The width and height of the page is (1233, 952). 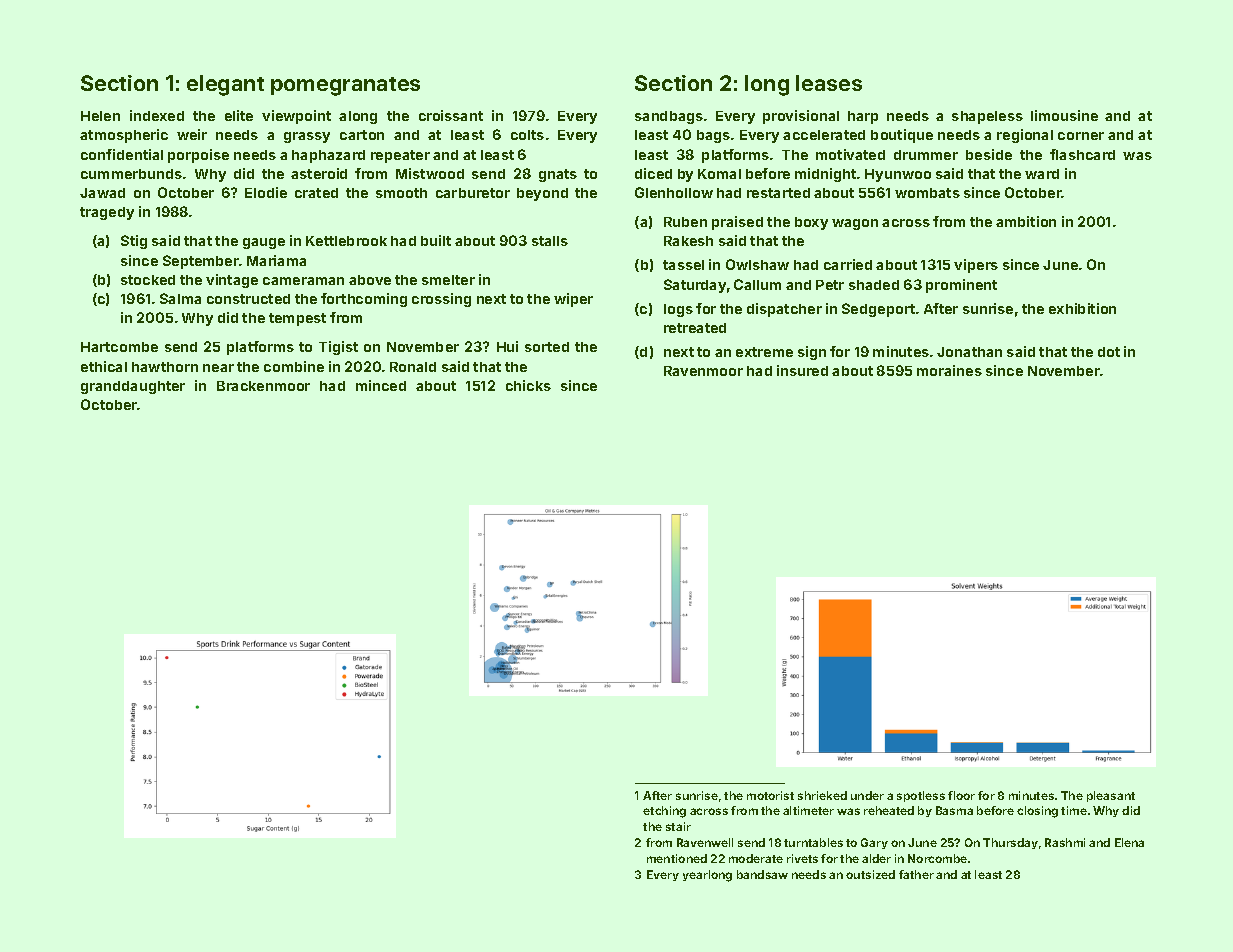 I want to click on carburetor, so click(x=473, y=193).
